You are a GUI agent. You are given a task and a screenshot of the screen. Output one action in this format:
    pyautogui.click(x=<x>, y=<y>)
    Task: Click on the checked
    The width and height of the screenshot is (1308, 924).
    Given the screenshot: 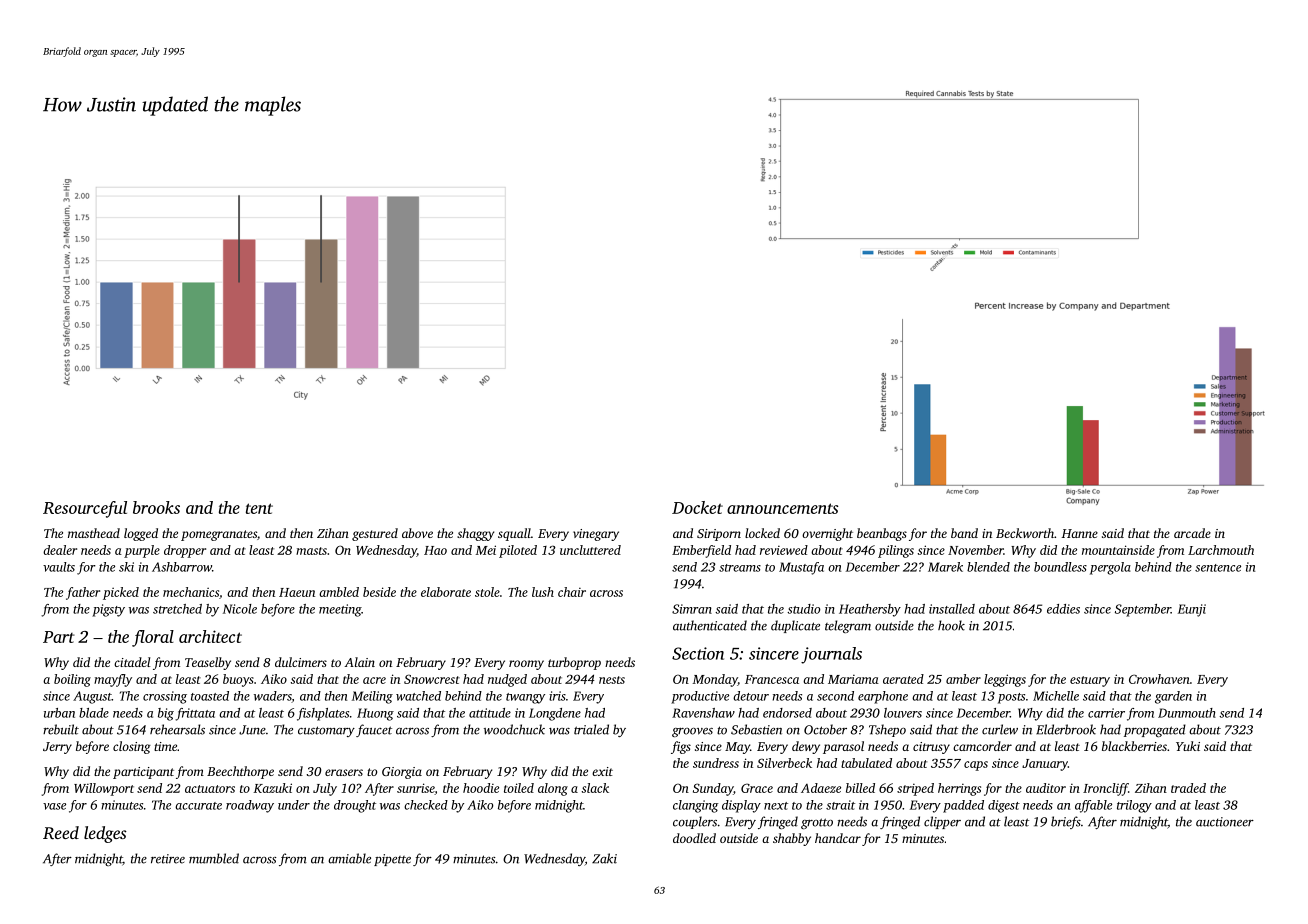 What is the action you would take?
    pyautogui.click(x=426, y=805)
